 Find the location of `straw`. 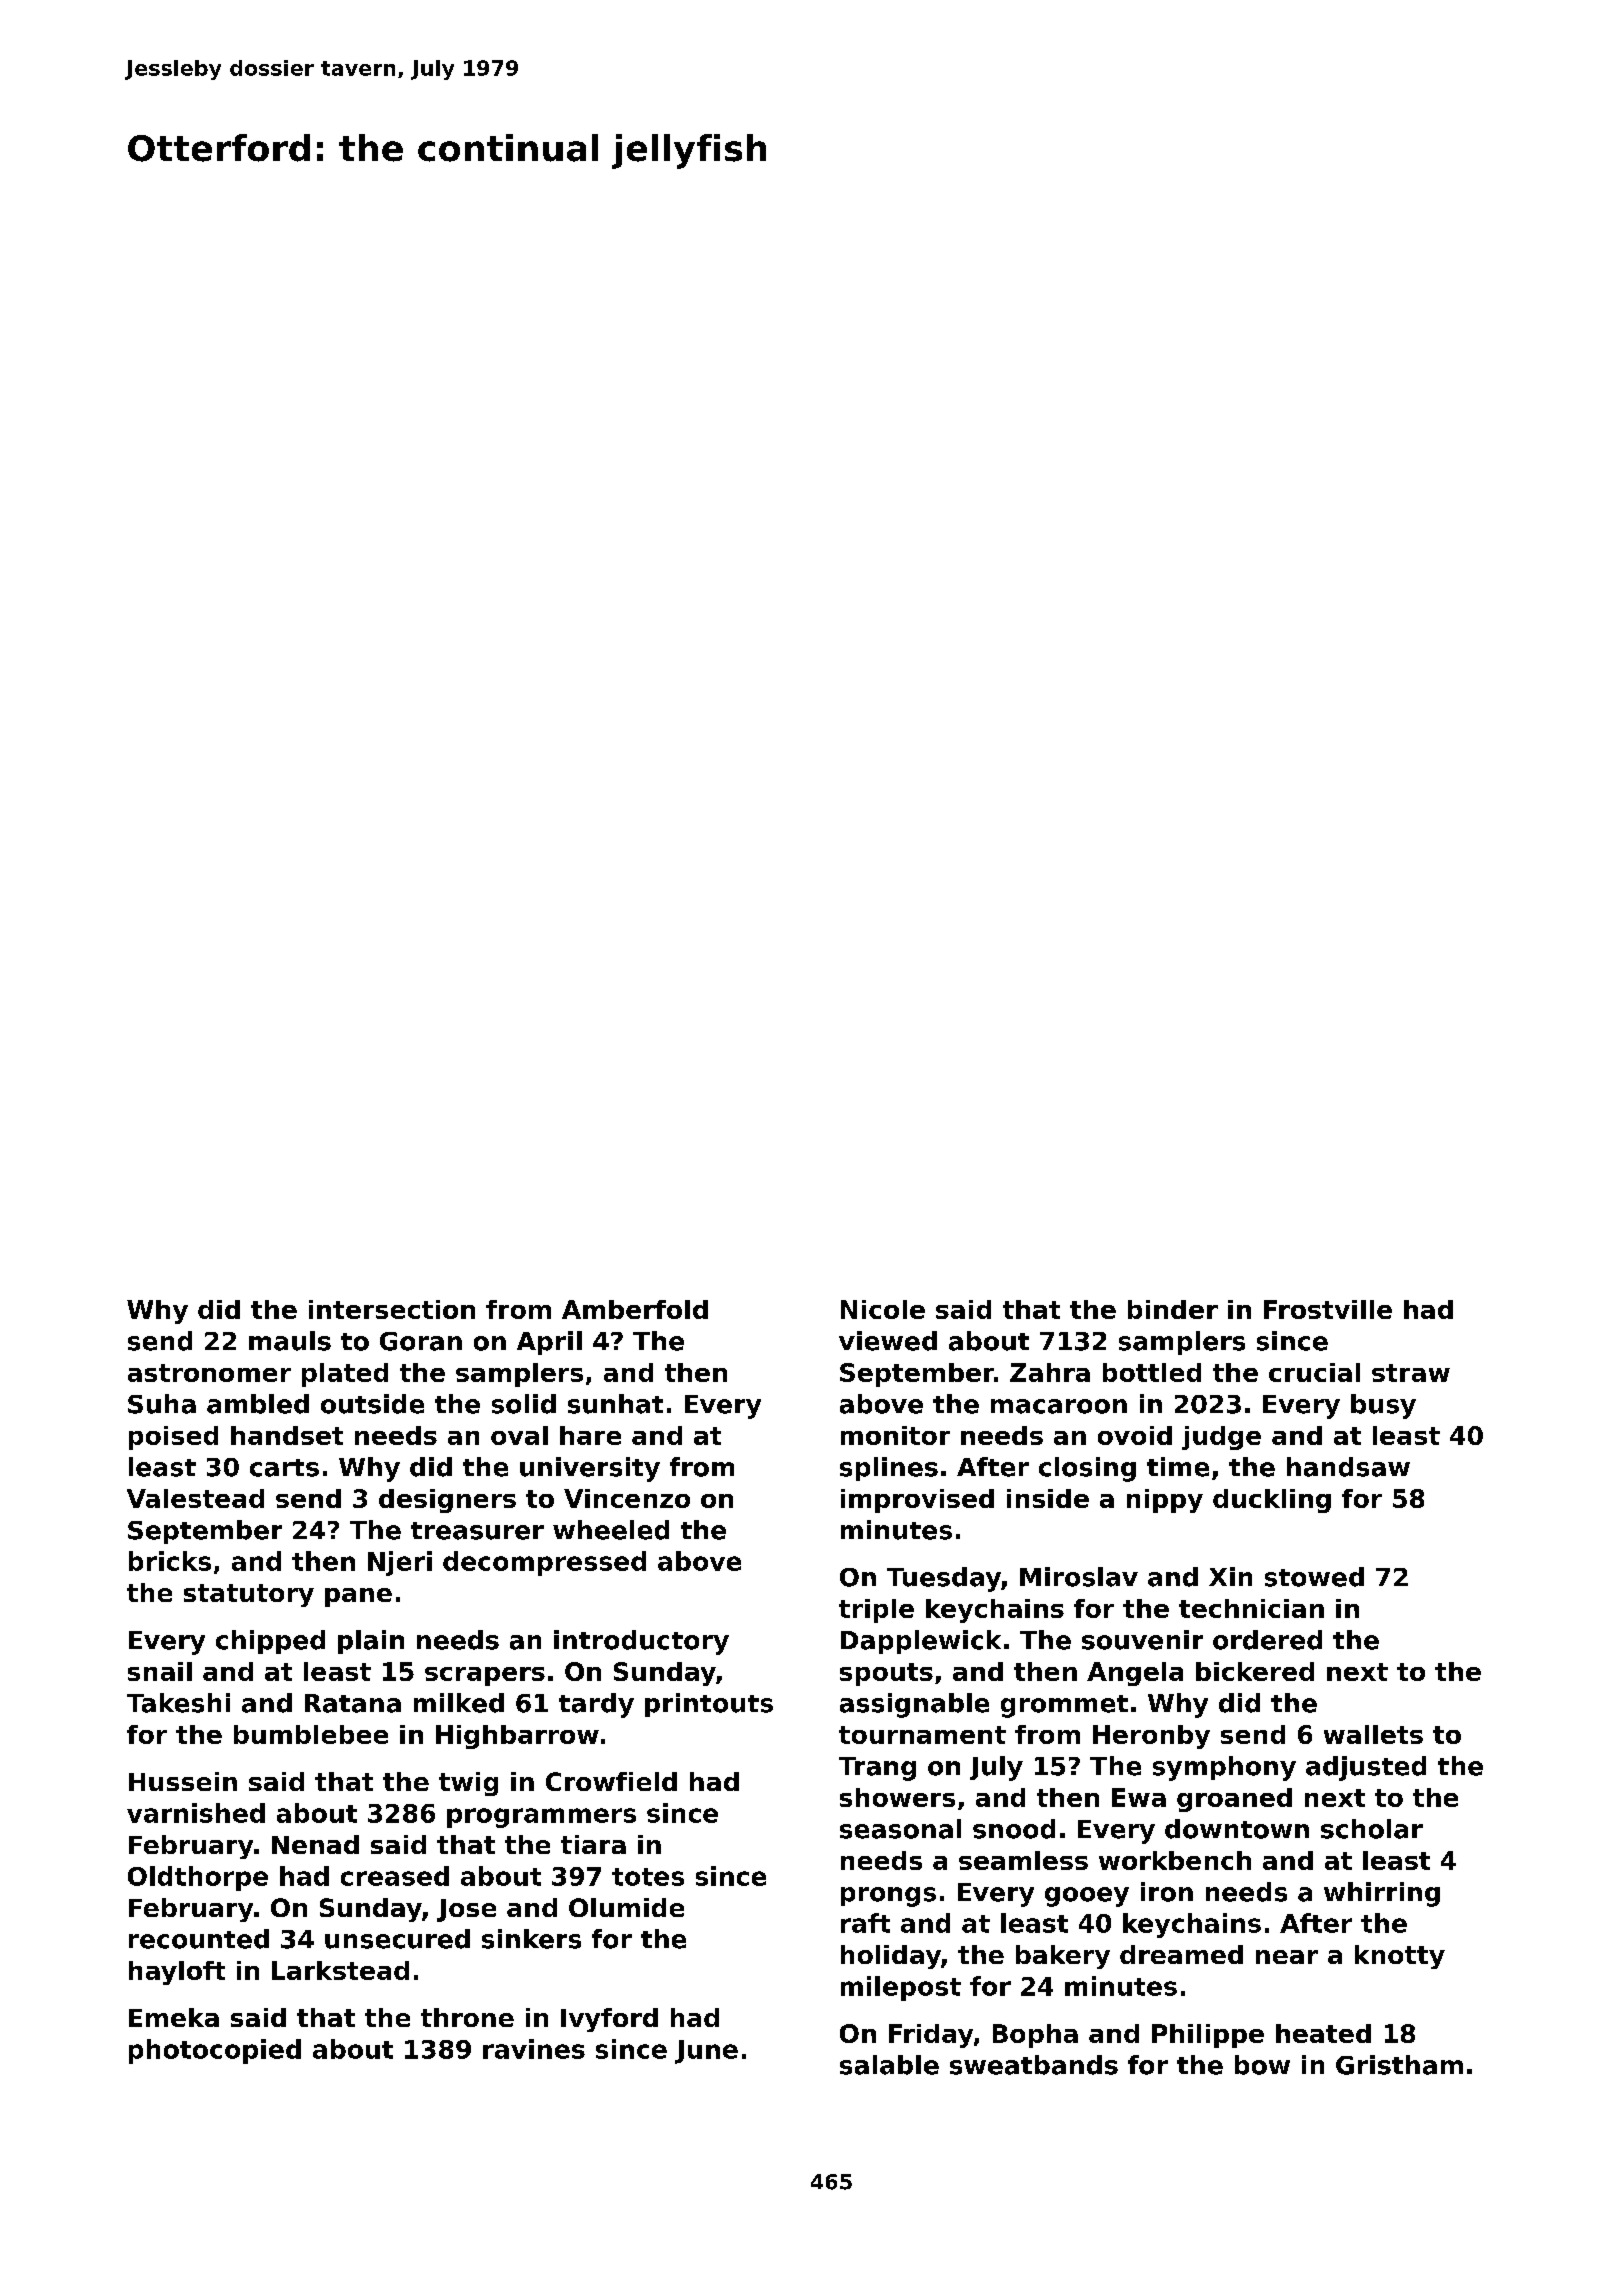

straw is located at coordinates (1411, 1373).
